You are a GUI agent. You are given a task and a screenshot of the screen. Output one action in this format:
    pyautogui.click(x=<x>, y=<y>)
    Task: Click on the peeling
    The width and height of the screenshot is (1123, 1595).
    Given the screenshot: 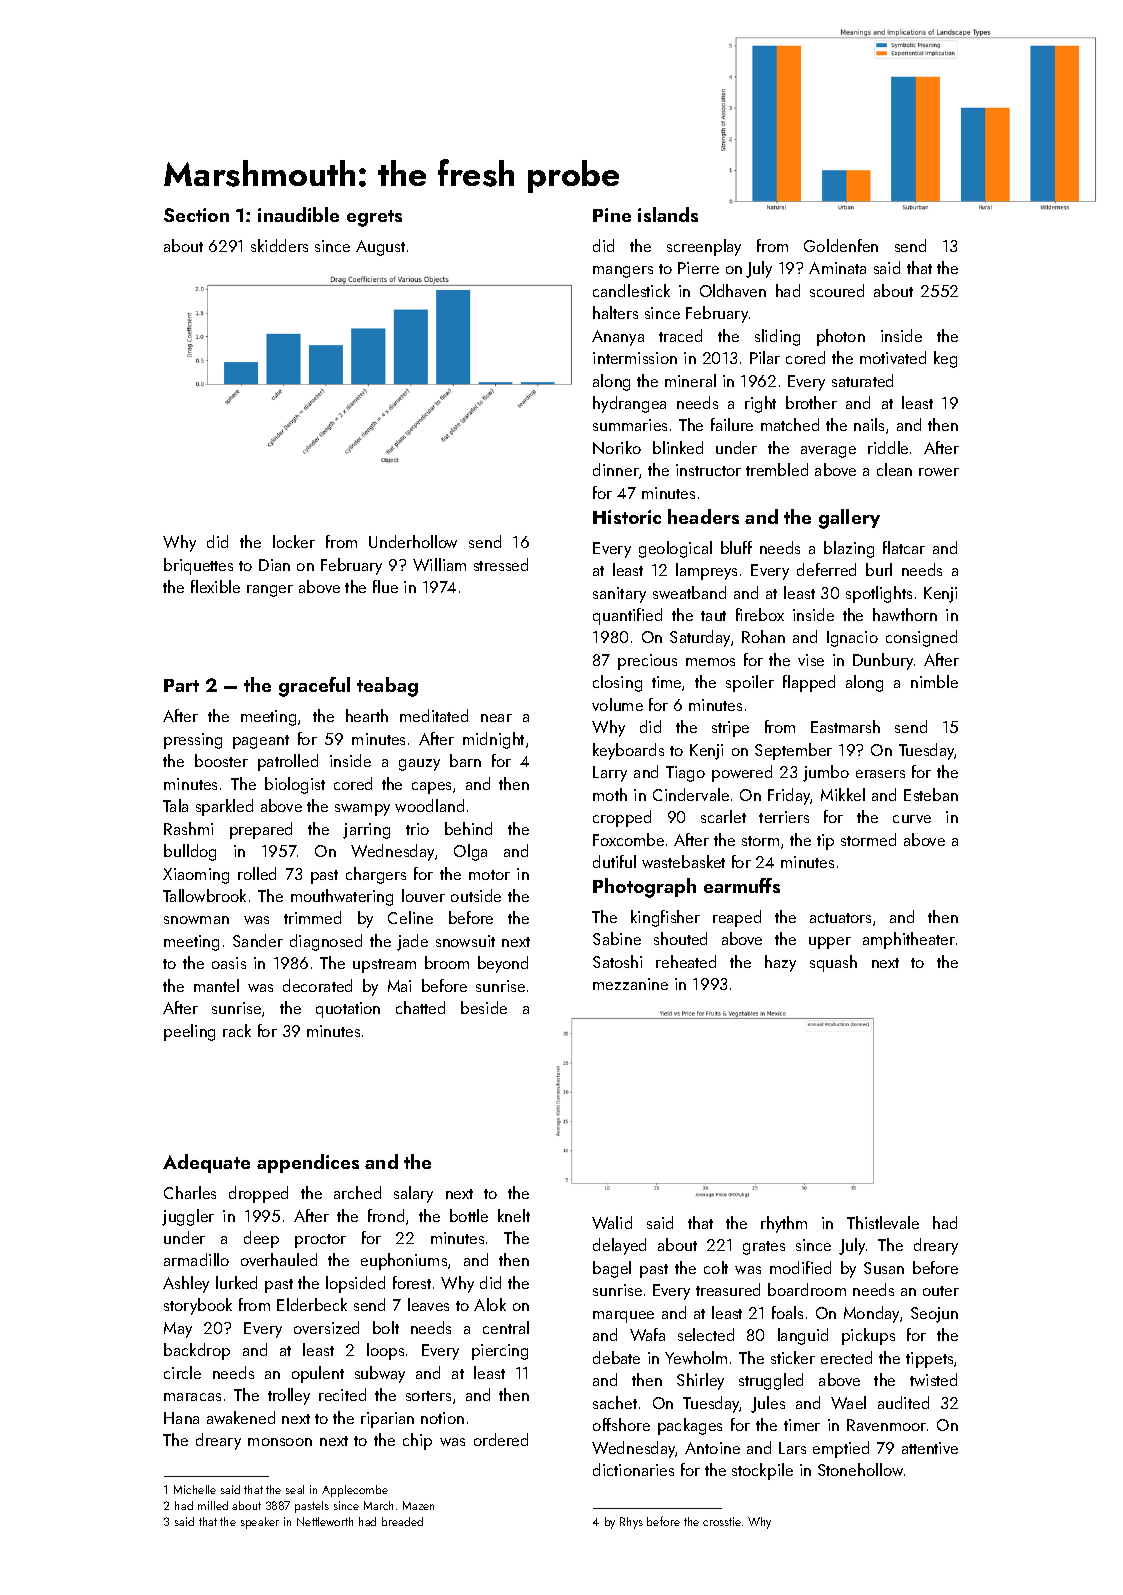 What is the action you would take?
    pyautogui.click(x=189, y=1032)
